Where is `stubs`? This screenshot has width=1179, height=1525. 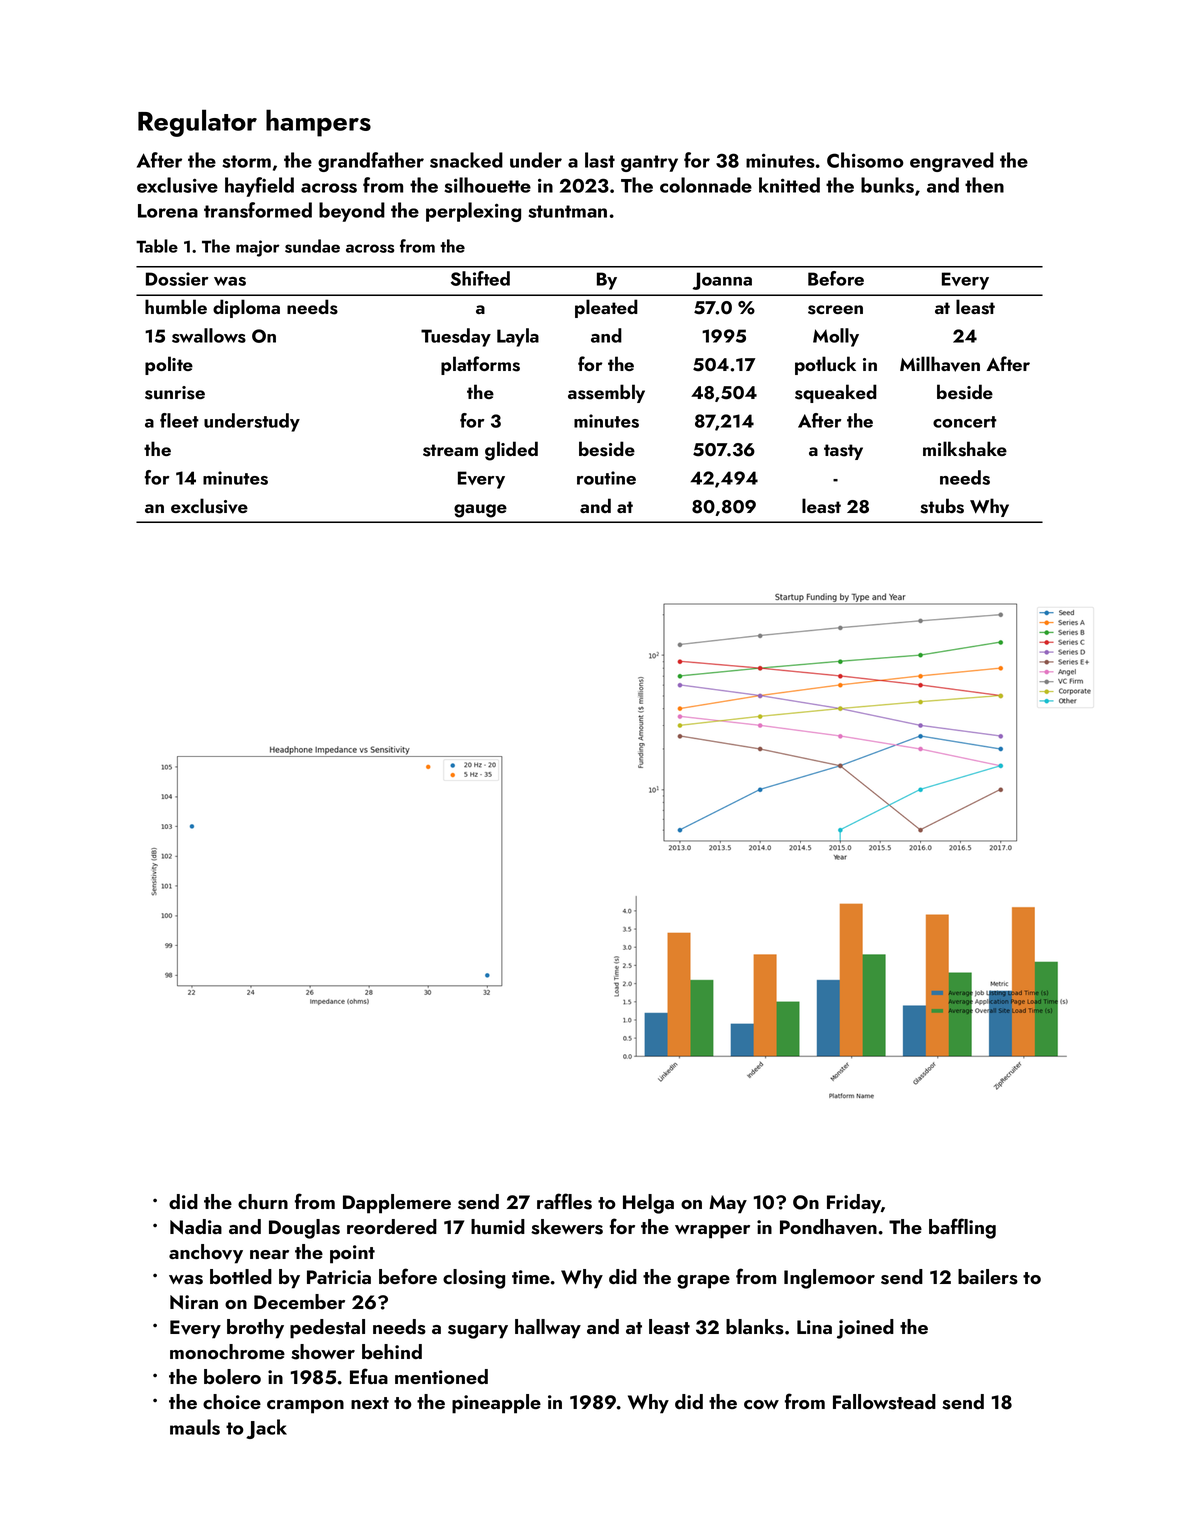
stubs is located at coordinates (942, 506).
